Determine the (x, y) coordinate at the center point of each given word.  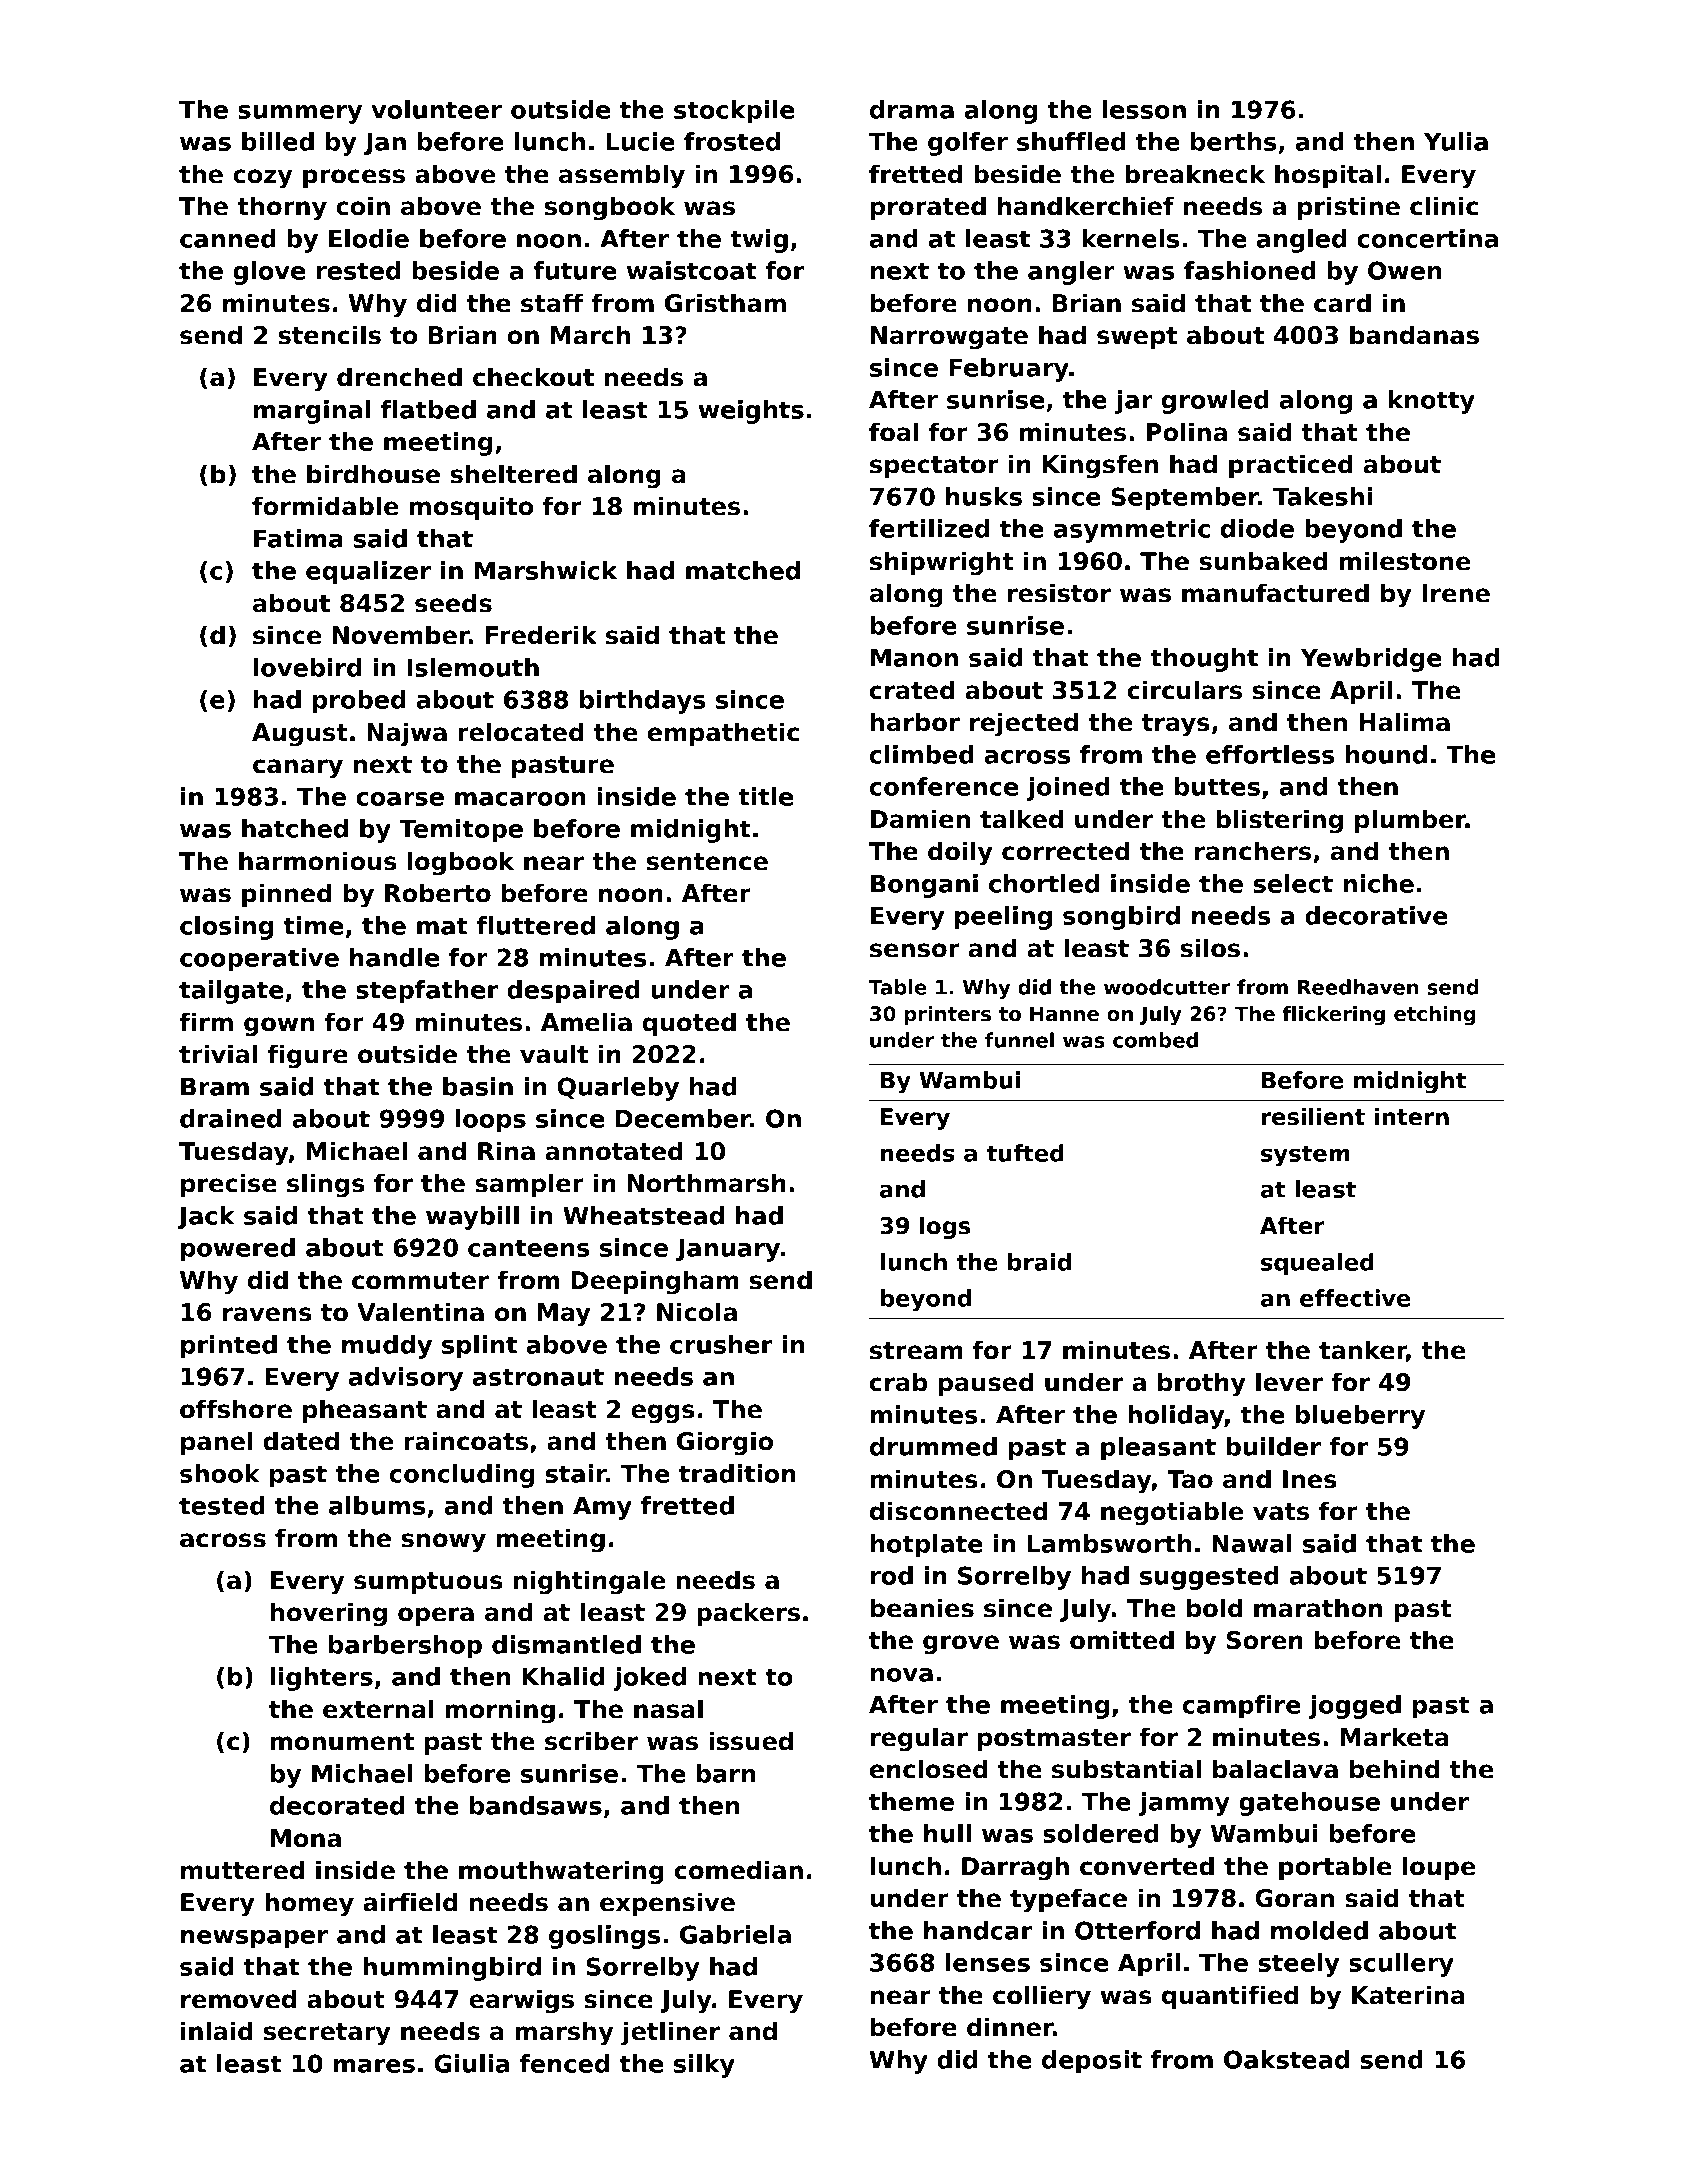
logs (945, 1227)
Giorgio (725, 1443)
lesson (1144, 109)
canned (228, 238)
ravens (267, 1314)
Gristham (725, 303)
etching (1434, 1016)
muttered (242, 1870)
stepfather (427, 992)
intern (1412, 1116)
